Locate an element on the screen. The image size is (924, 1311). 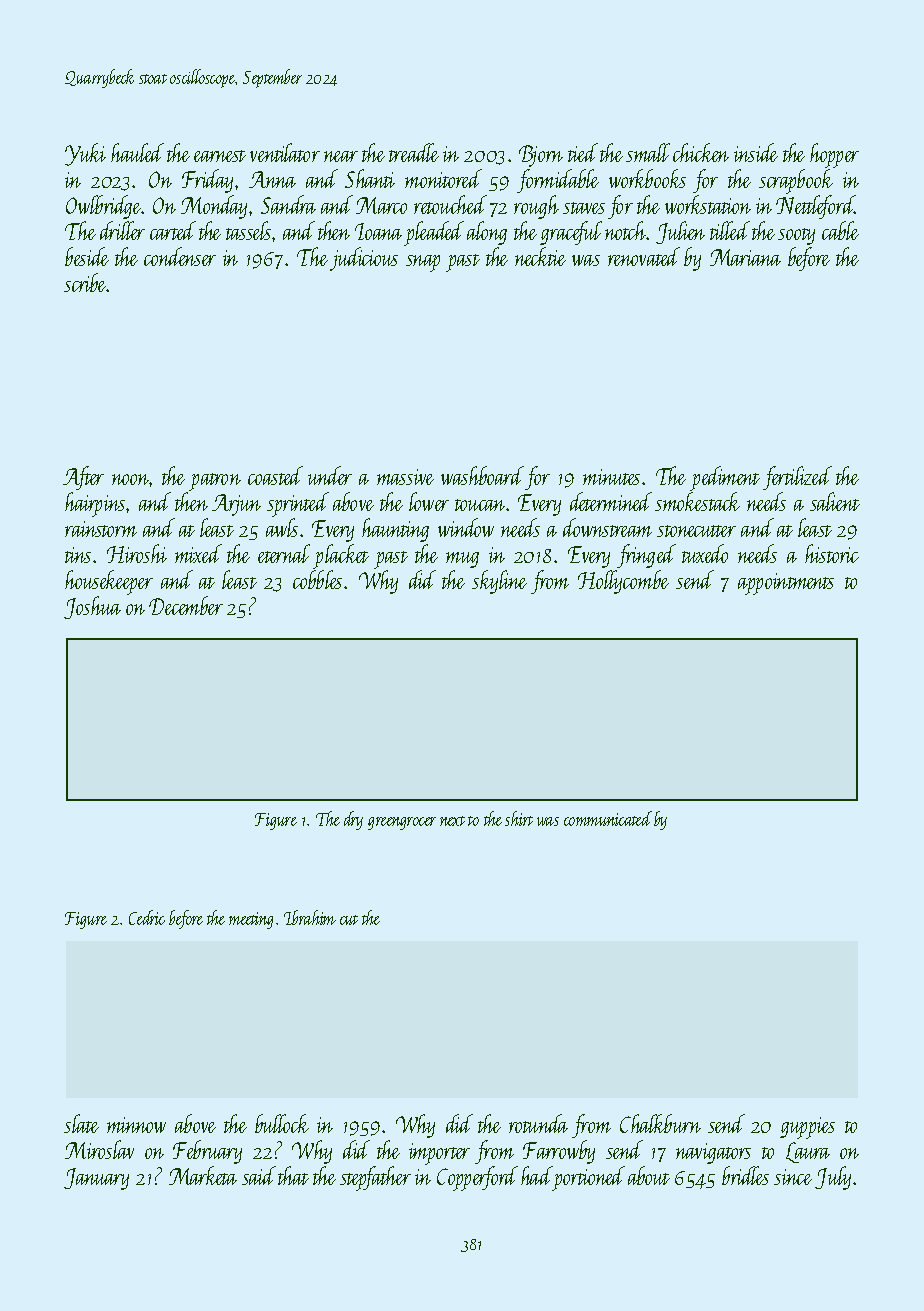
Miroslav is located at coordinates (99, 1149).
